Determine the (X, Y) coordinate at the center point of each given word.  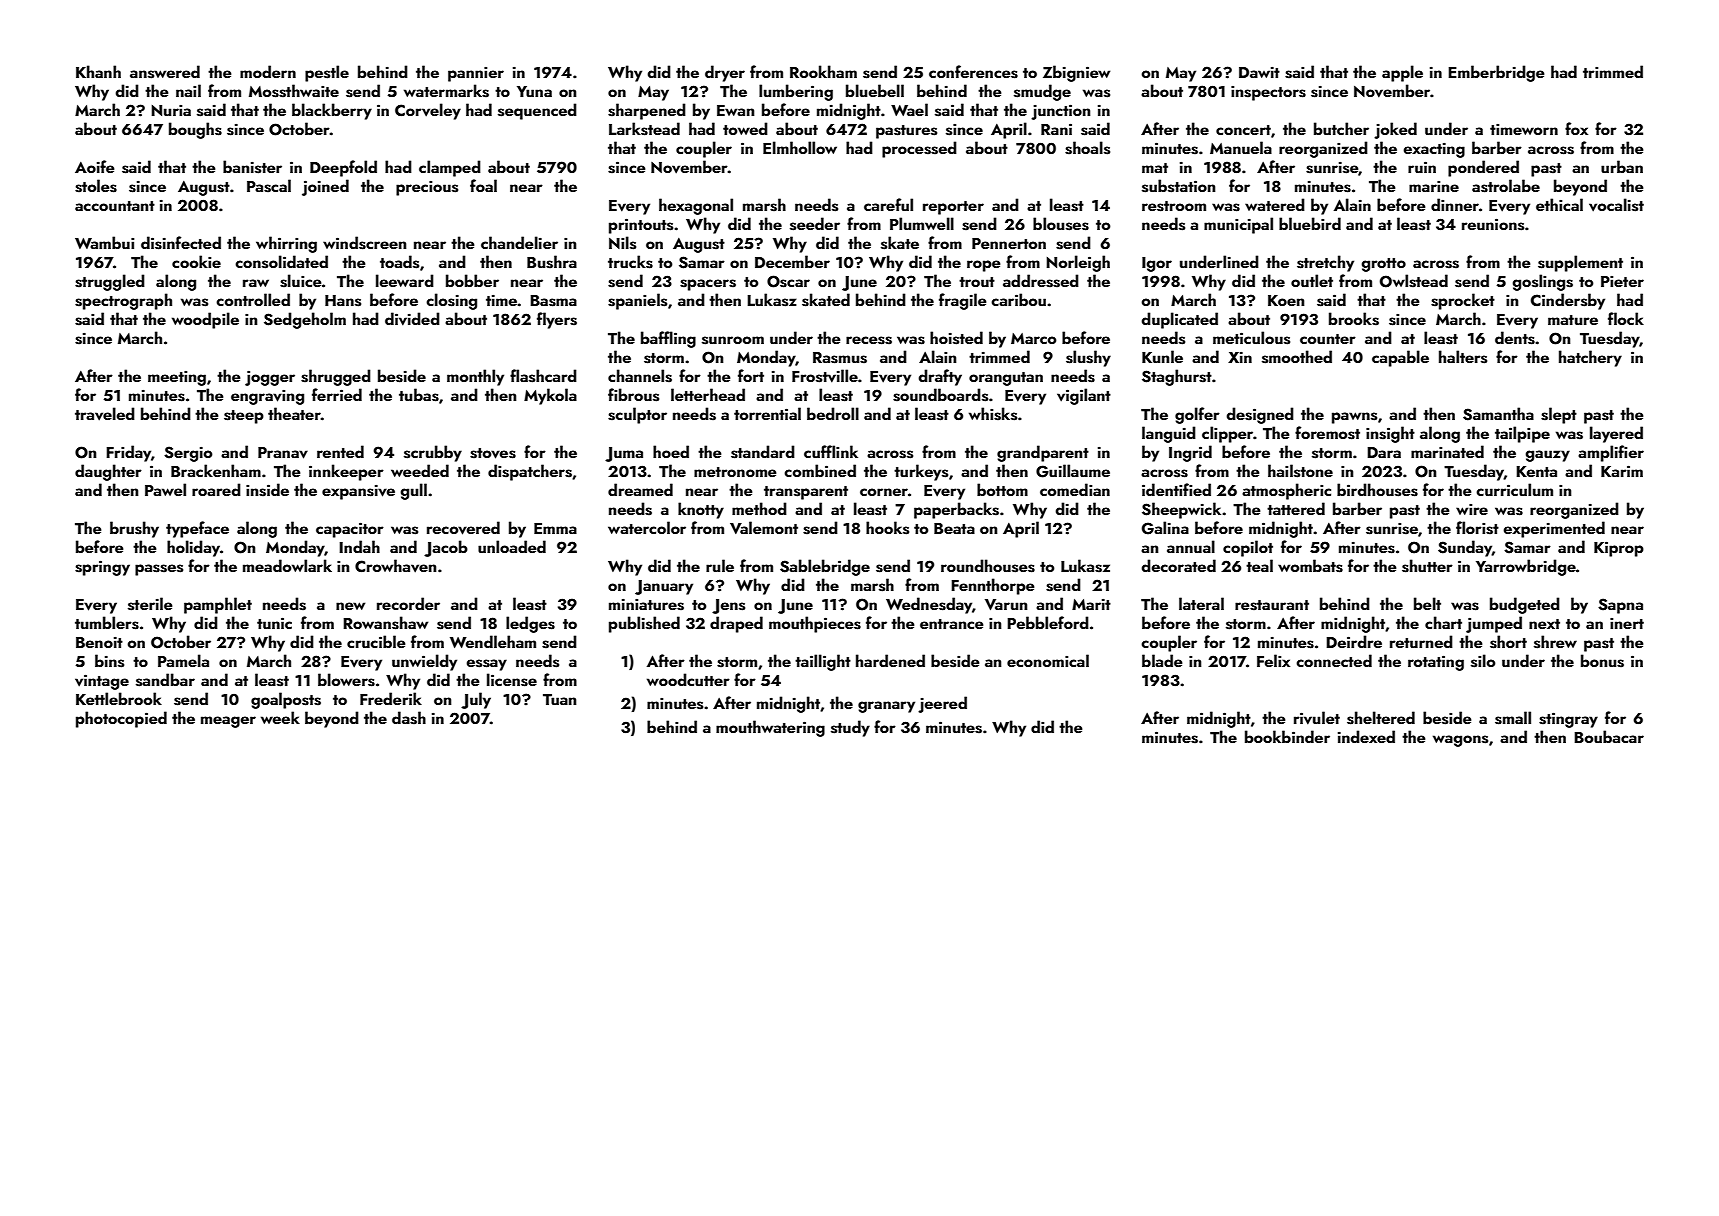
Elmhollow (800, 147)
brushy (134, 529)
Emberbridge (1496, 73)
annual (1191, 546)
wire (1472, 509)
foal (483, 185)
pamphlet (218, 605)
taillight (823, 662)
